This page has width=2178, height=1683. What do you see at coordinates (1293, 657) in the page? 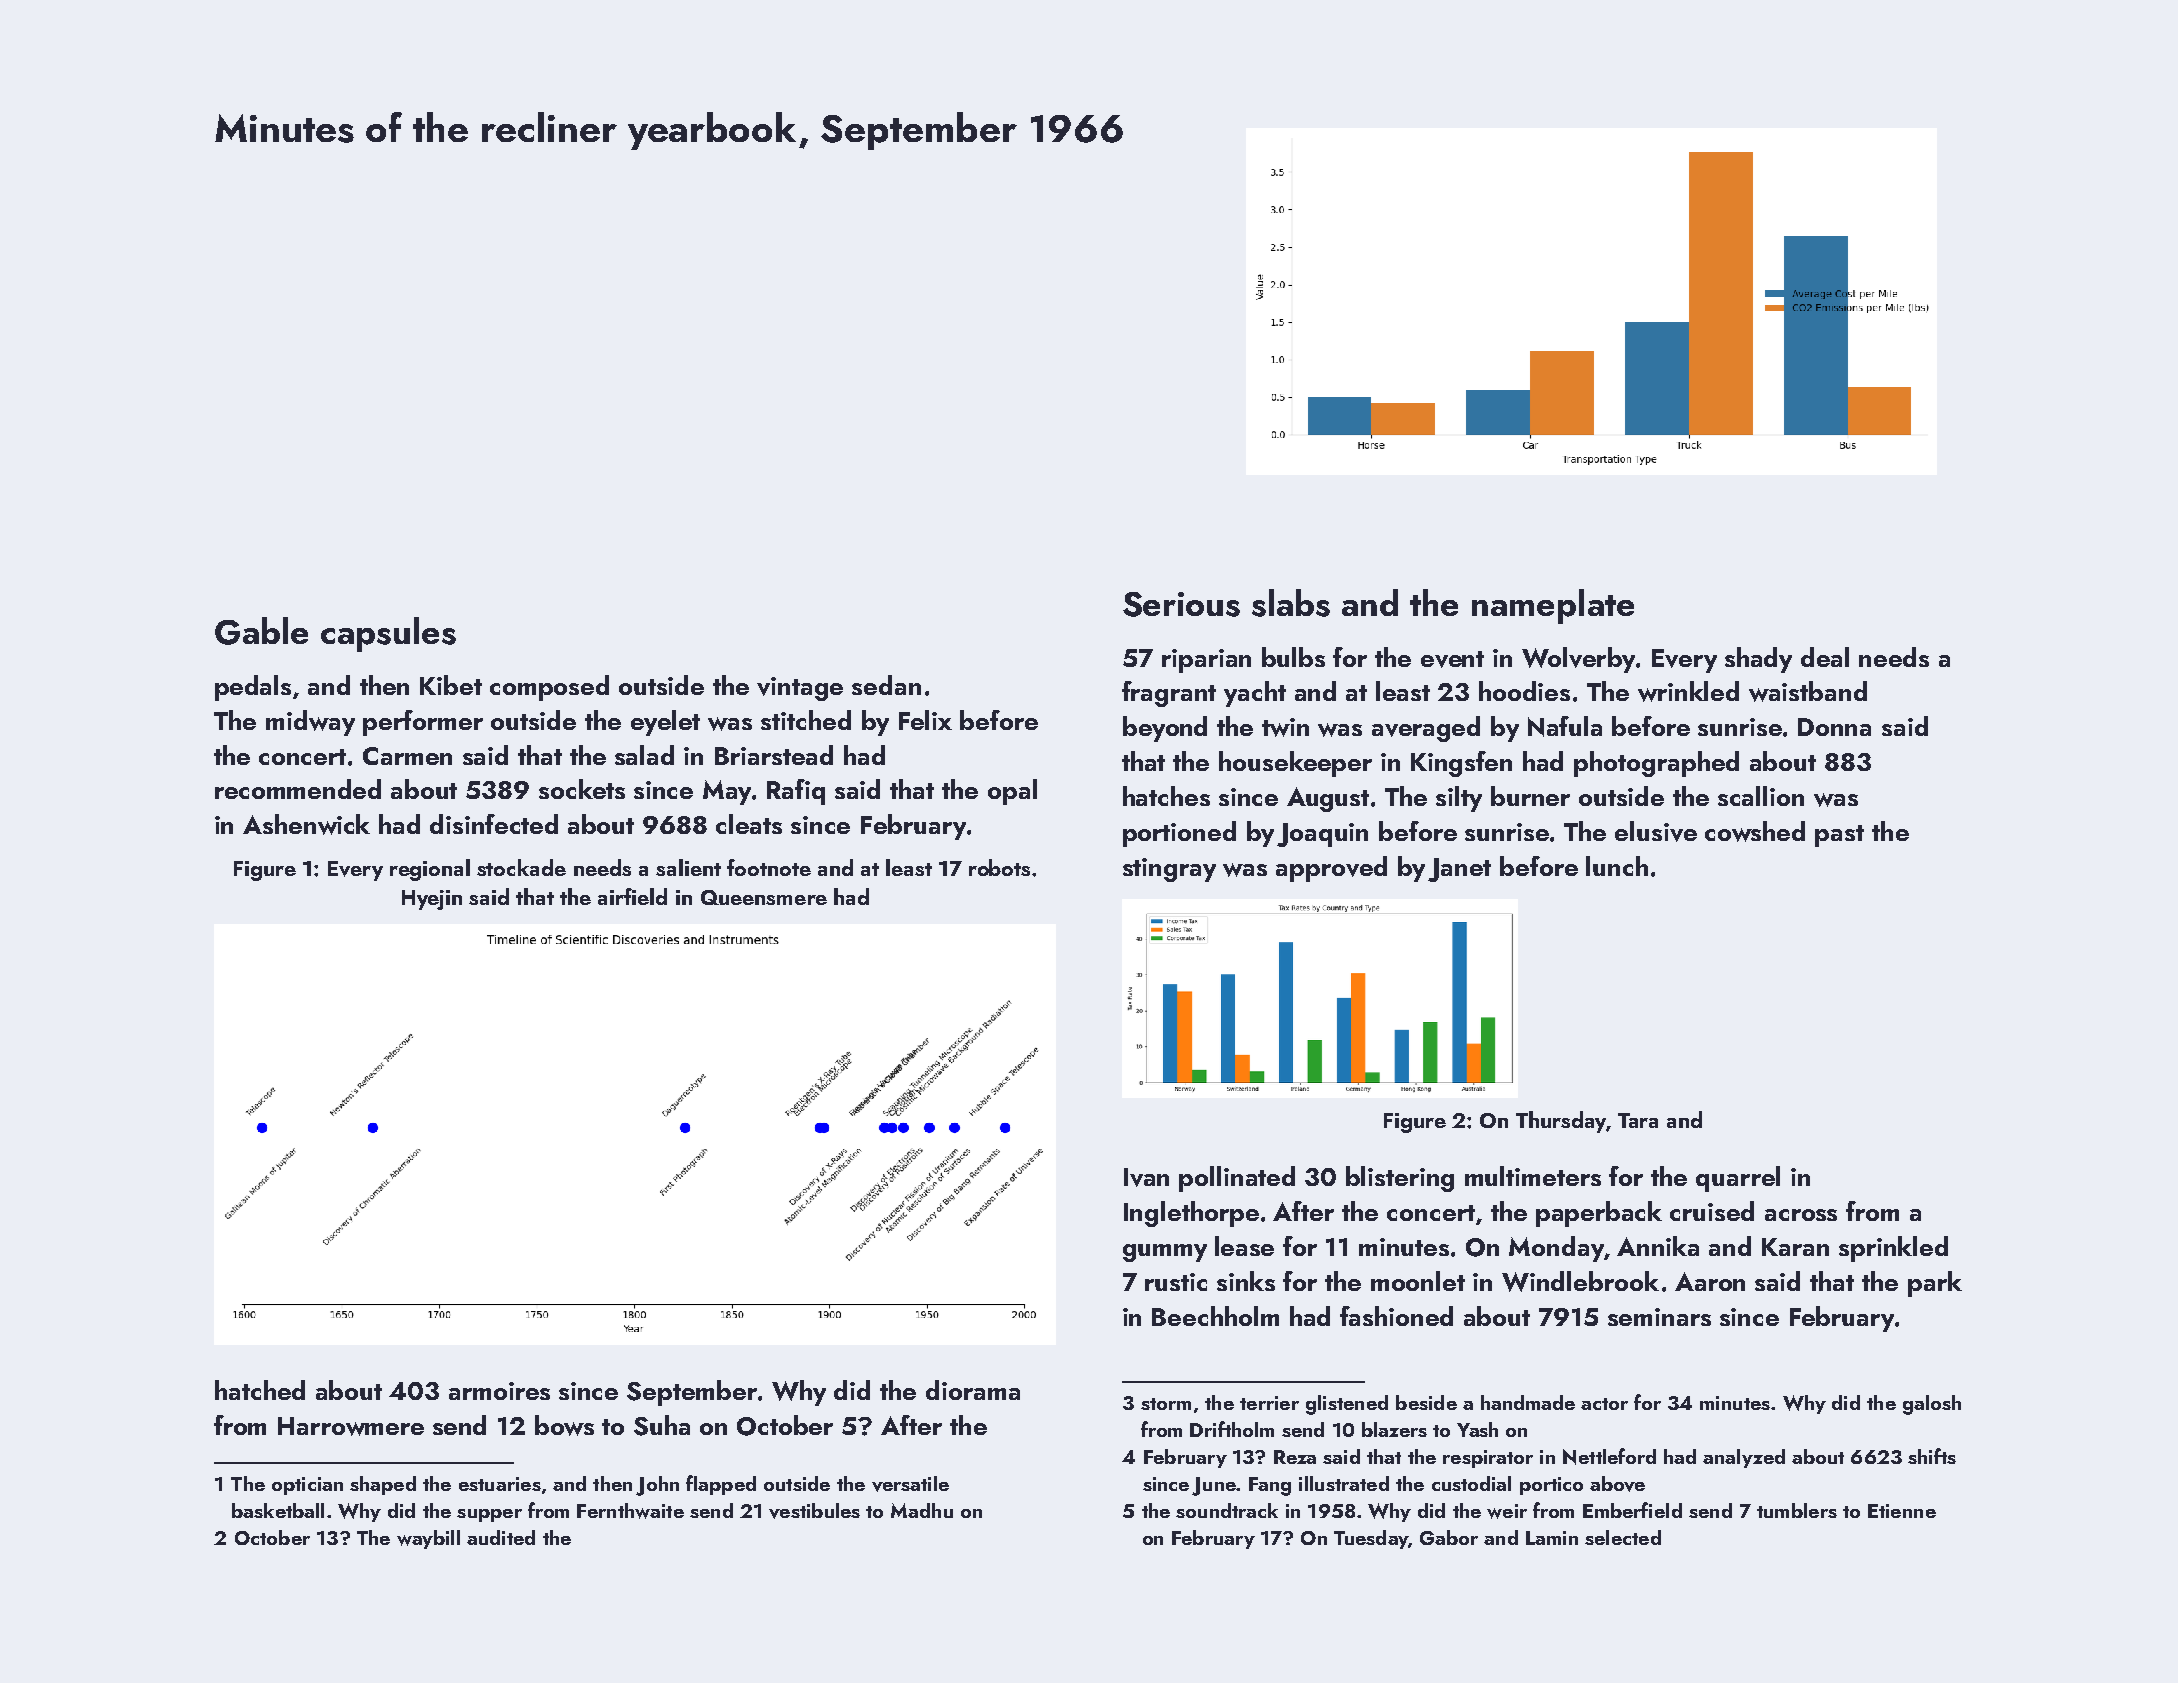
I see `bulbs` at bounding box center [1293, 657].
